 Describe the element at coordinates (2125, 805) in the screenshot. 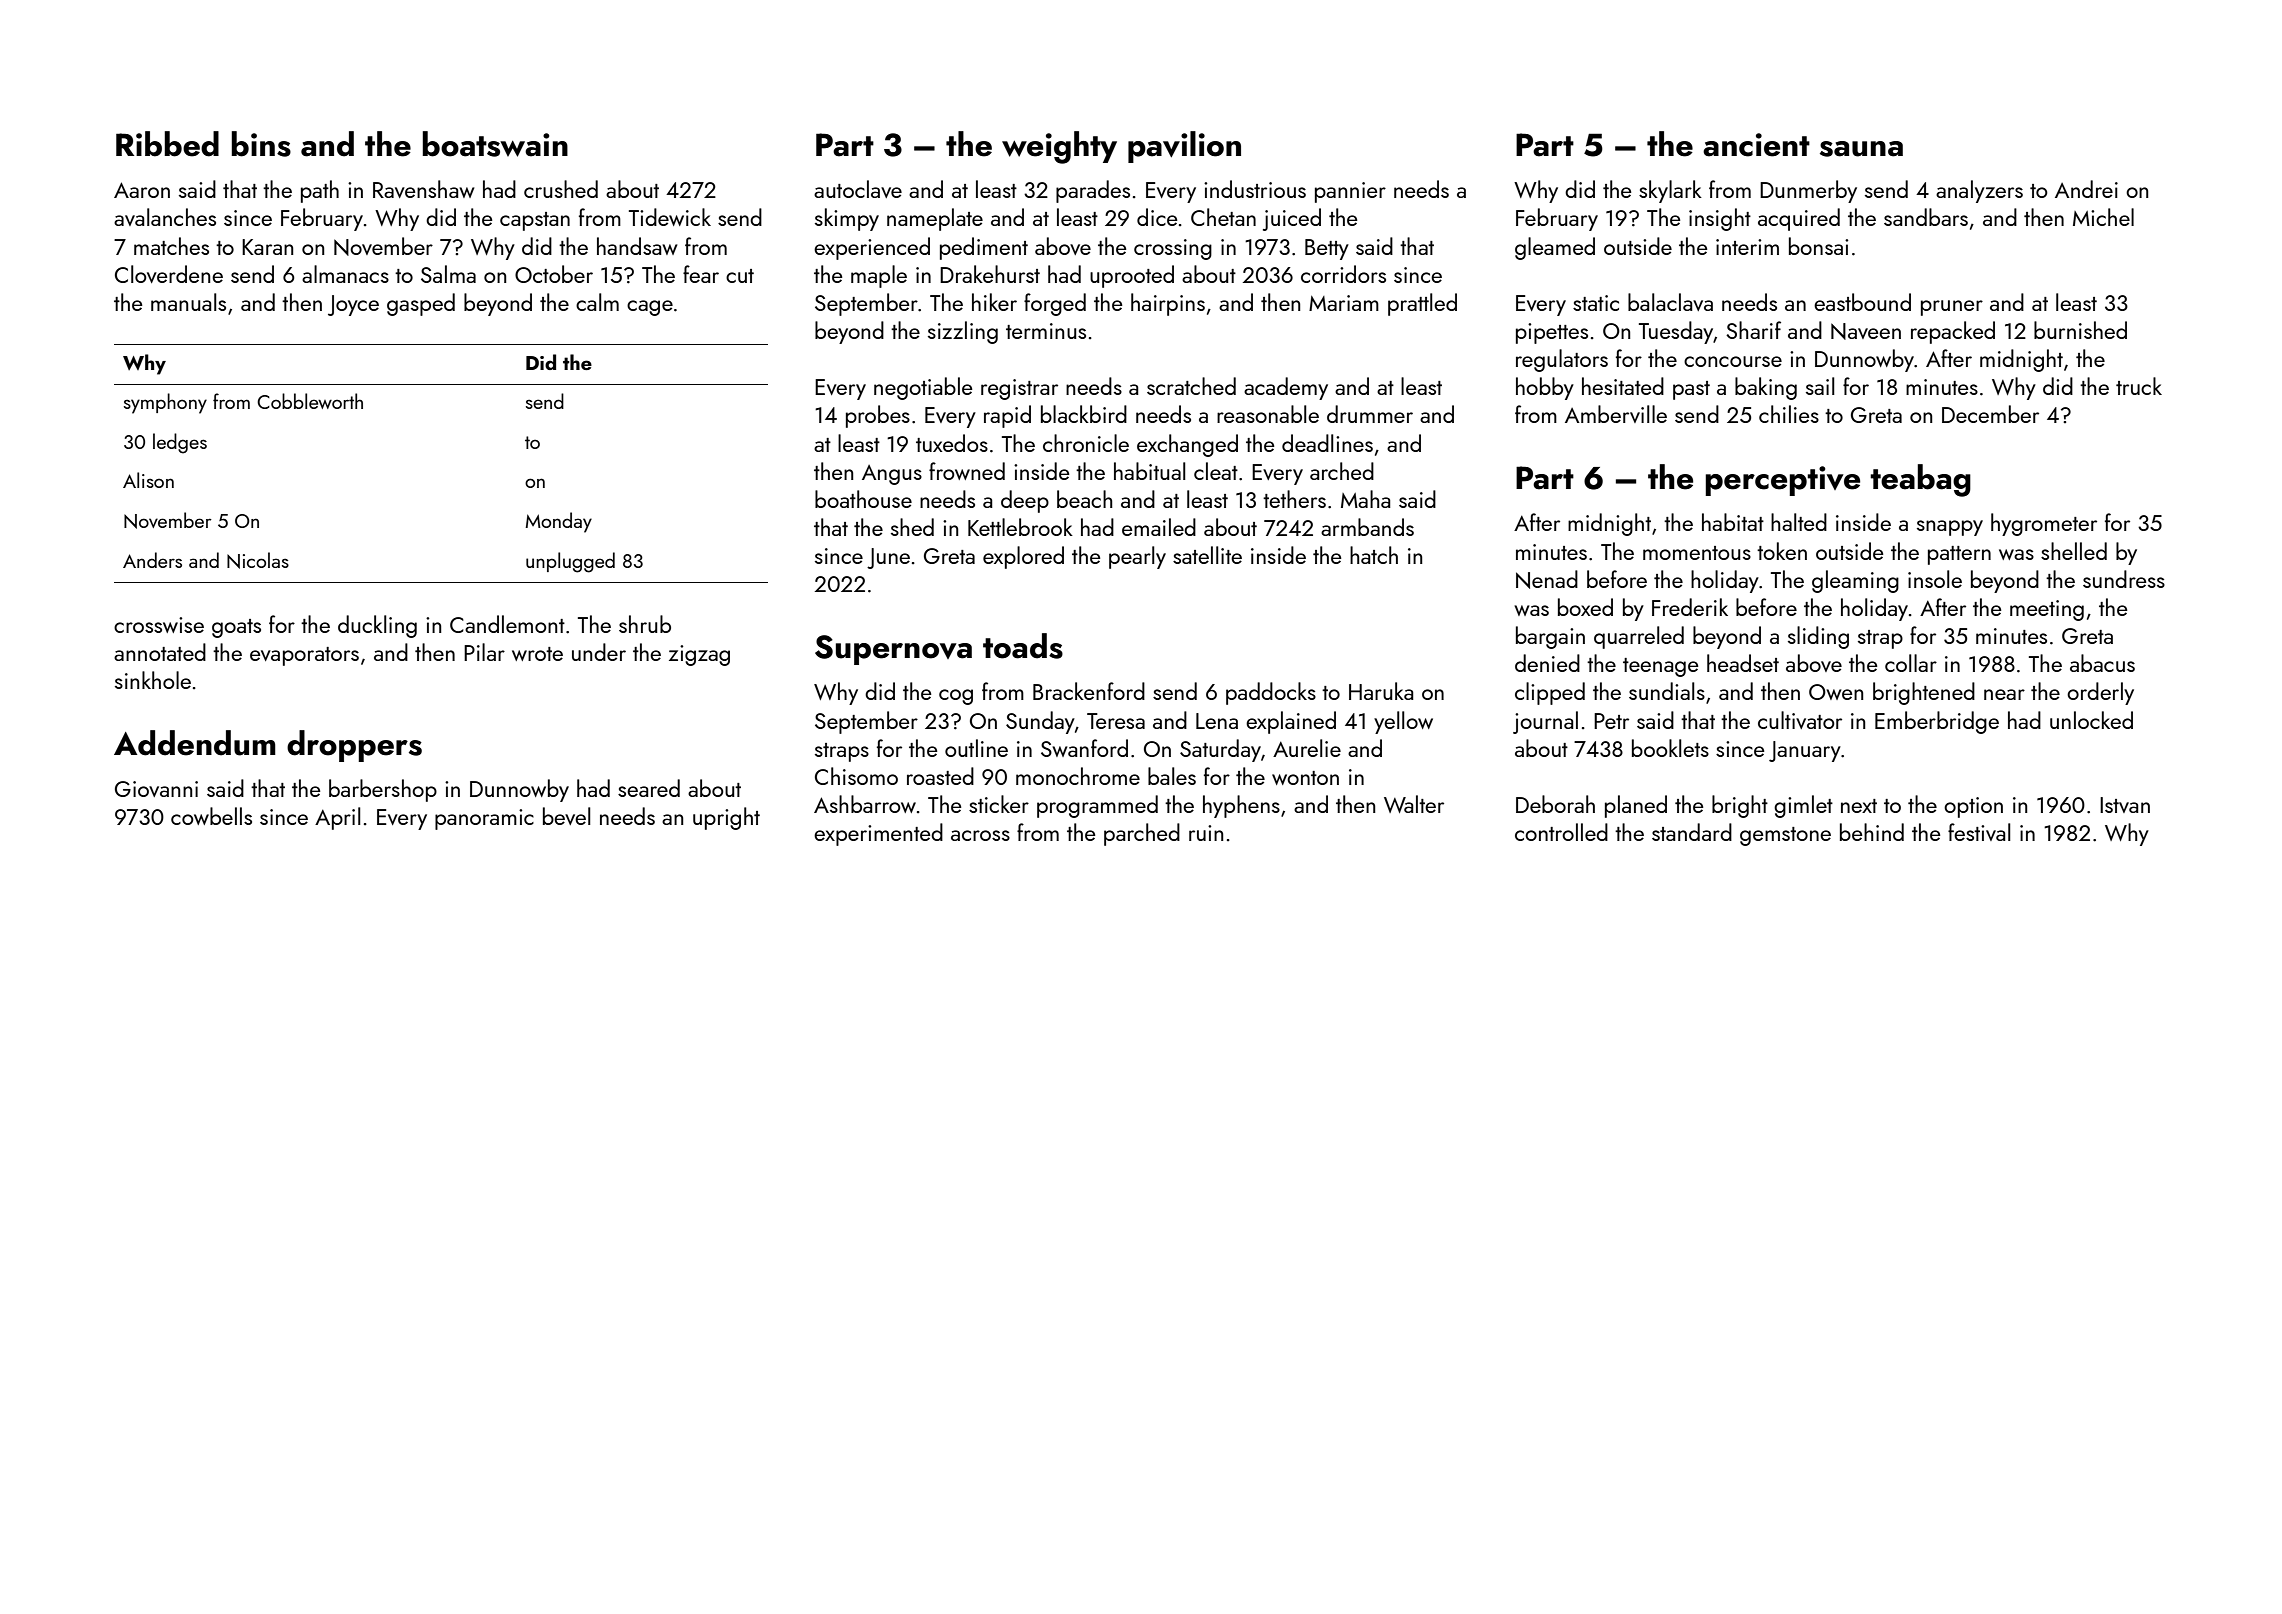

I see `Istvan` at that location.
